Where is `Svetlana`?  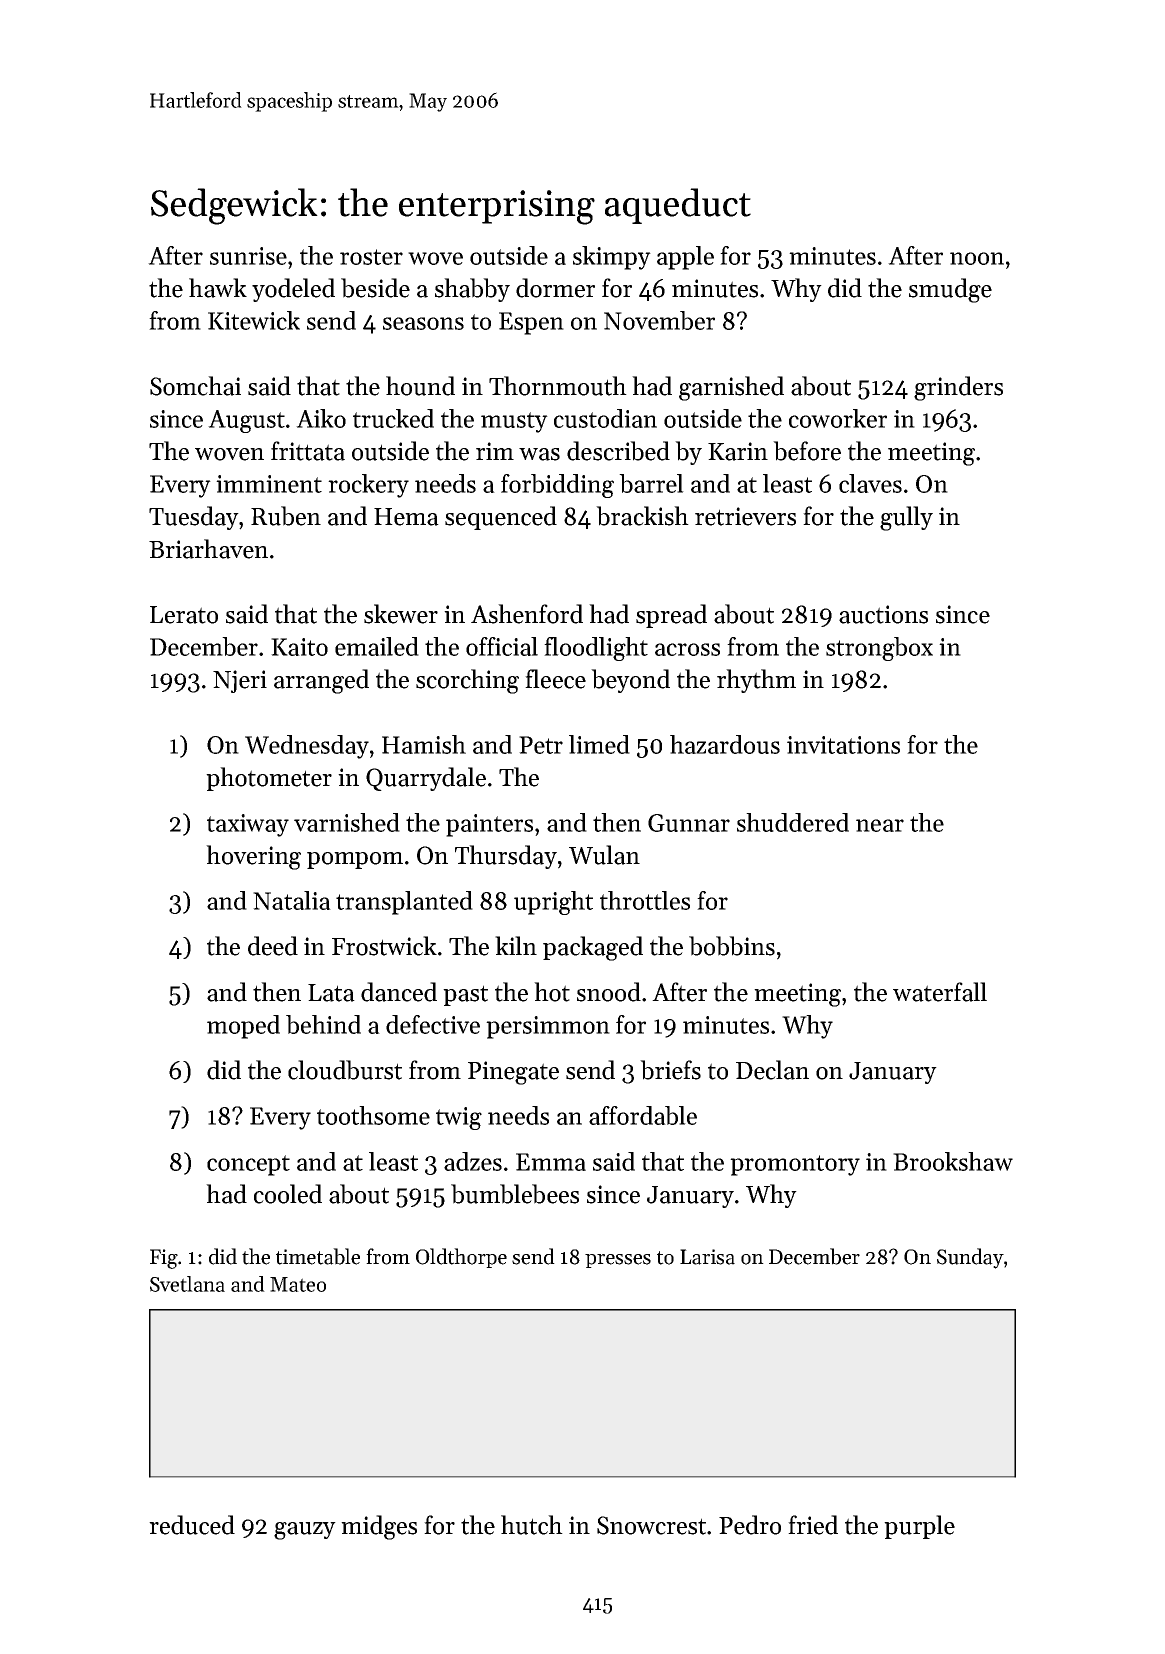
Svetlana is located at coordinates (187, 1284).
